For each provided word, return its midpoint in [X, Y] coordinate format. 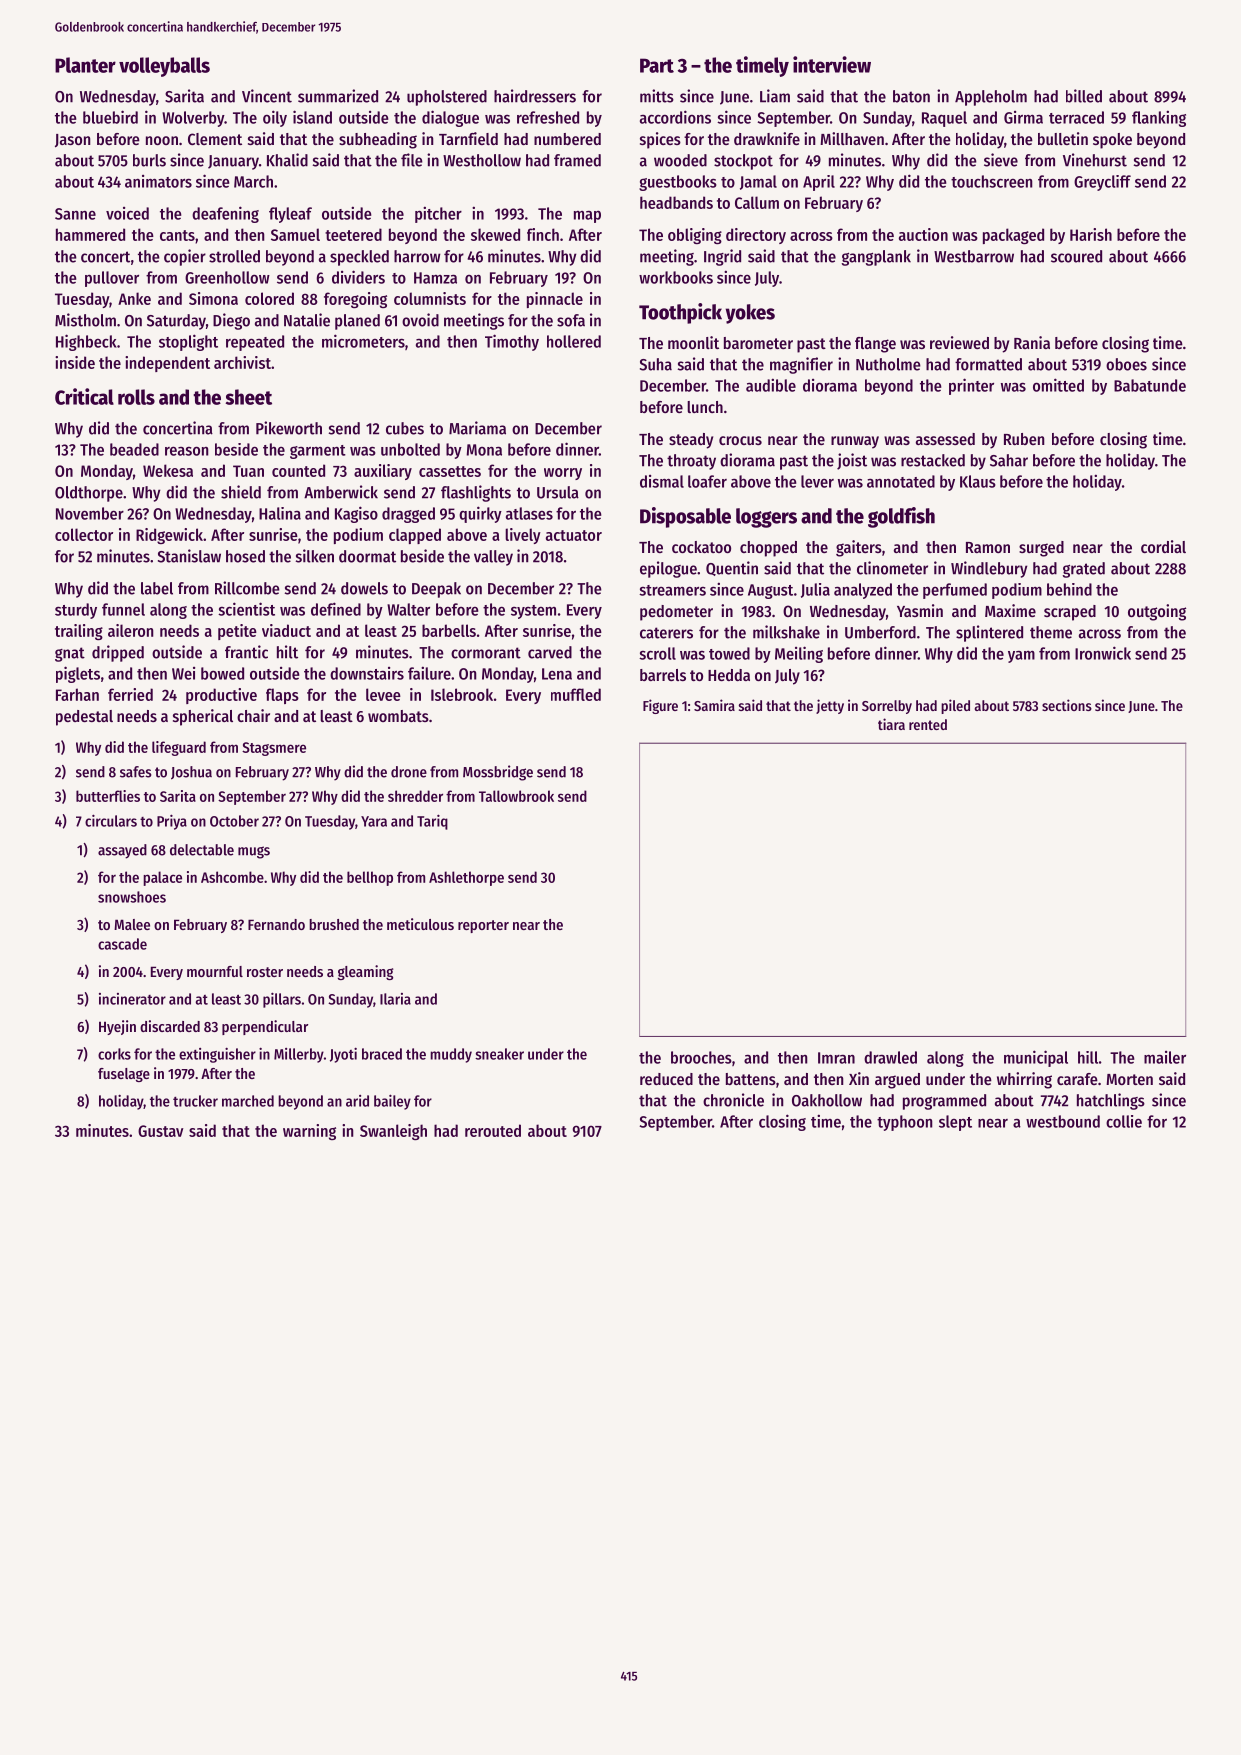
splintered [989, 633]
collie [1124, 1121]
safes [136, 772]
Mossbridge [498, 773]
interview [832, 64]
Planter [85, 65]
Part [657, 65]
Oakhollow [827, 1100]
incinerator [132, 999]
